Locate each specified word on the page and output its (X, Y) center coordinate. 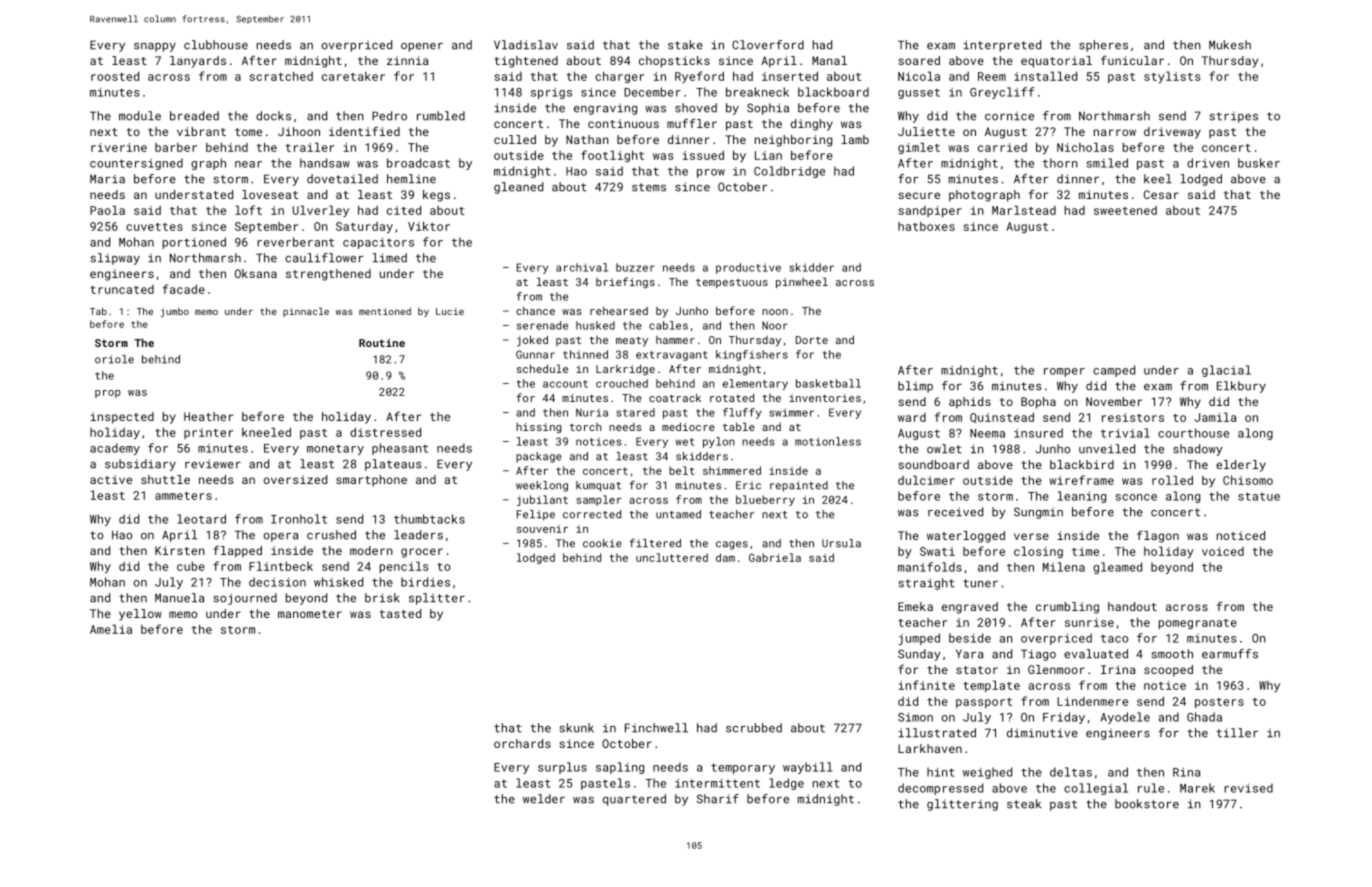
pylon (719, 442)
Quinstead (1002, 417)
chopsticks (674, 62)
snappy (155, 47)
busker (1259, 163)
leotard (201, 519)
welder (544, 799)
